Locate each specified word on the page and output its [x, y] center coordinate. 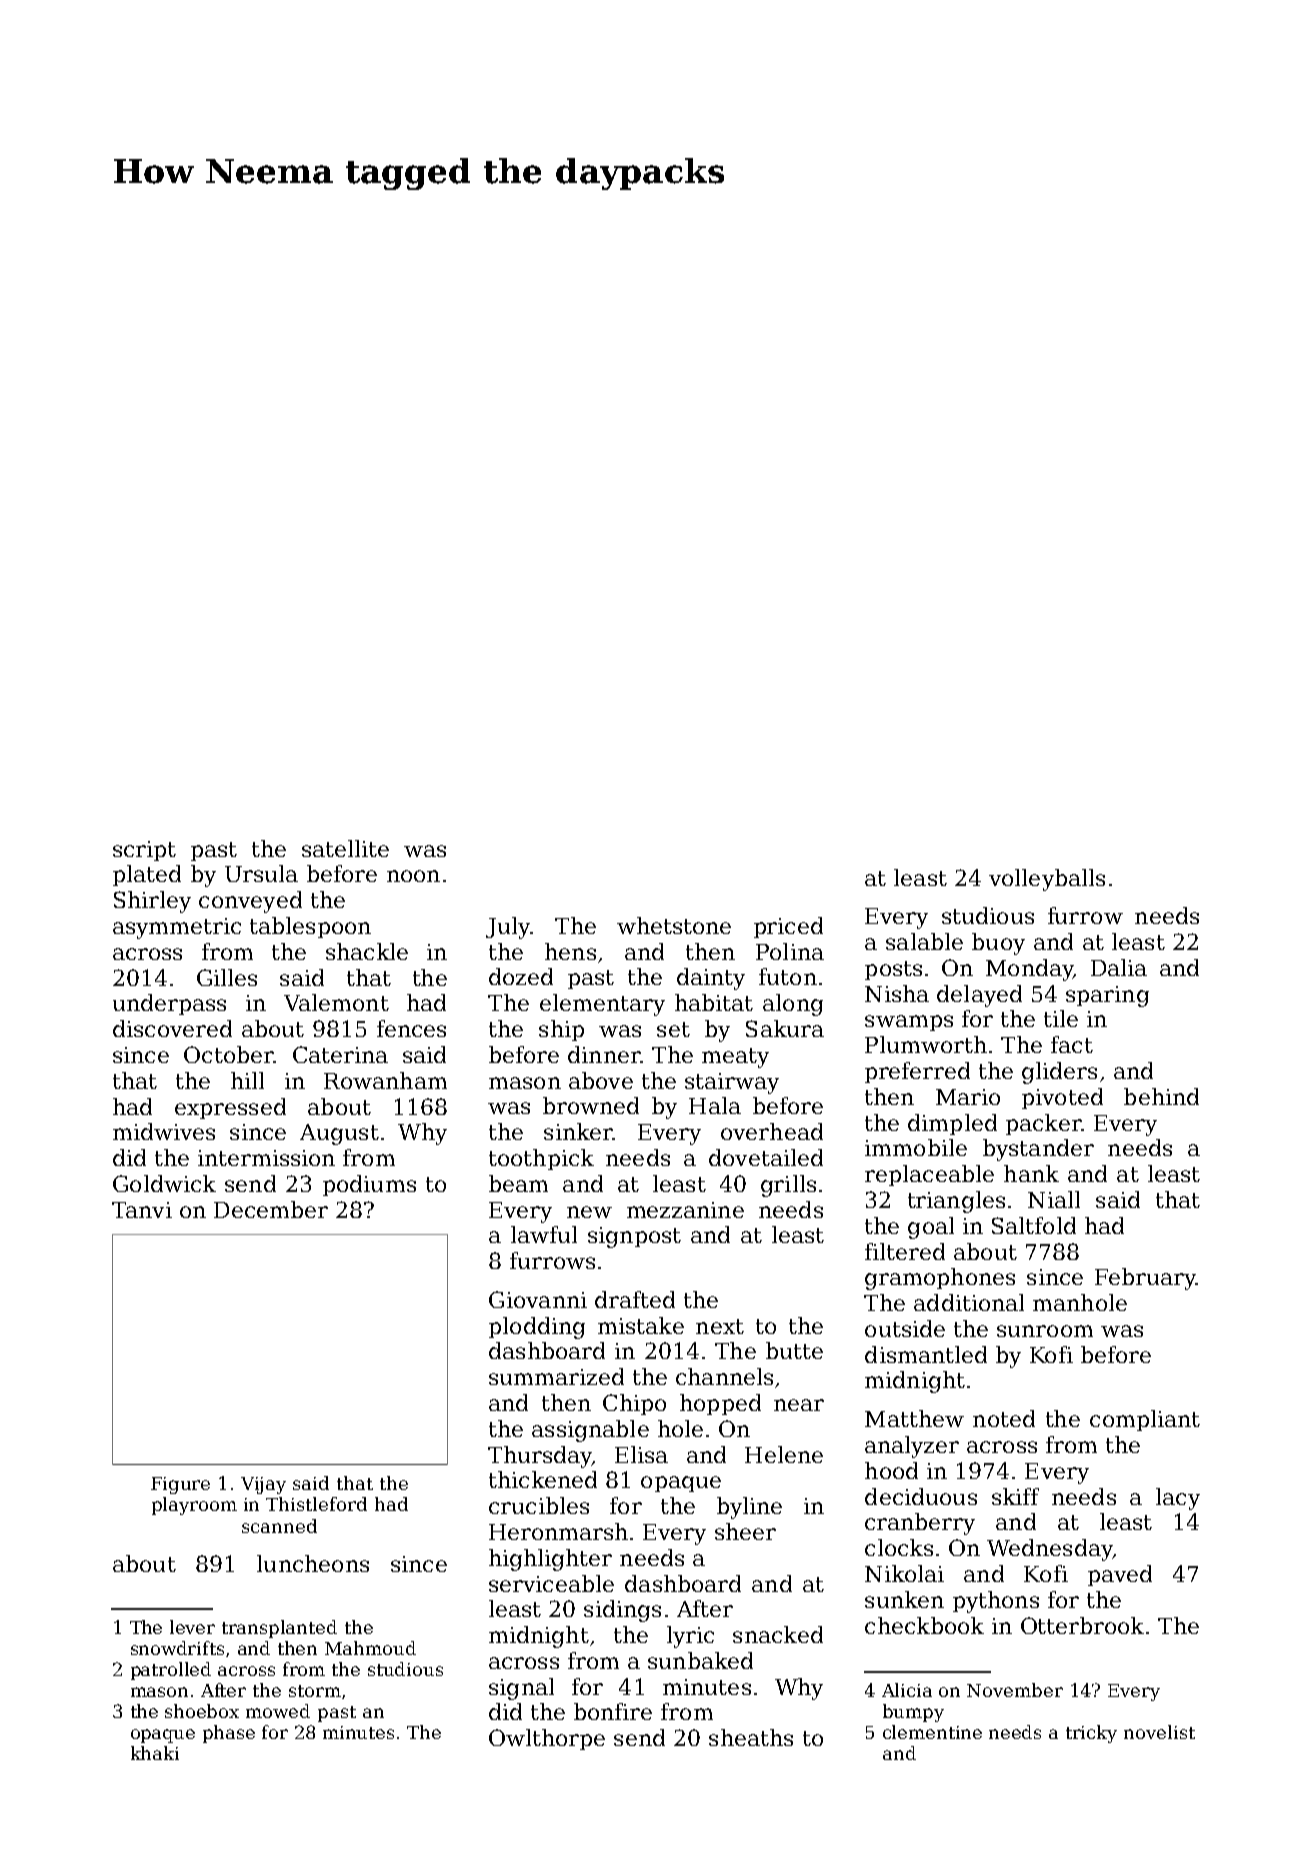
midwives [164, 1131]
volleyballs [1047, 880]
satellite [345, 848]
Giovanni [538, 1299]
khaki [155, 1753]
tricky [1091, 1734]
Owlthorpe [547, 1739]
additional [969, 1302]
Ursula [261, 873]
